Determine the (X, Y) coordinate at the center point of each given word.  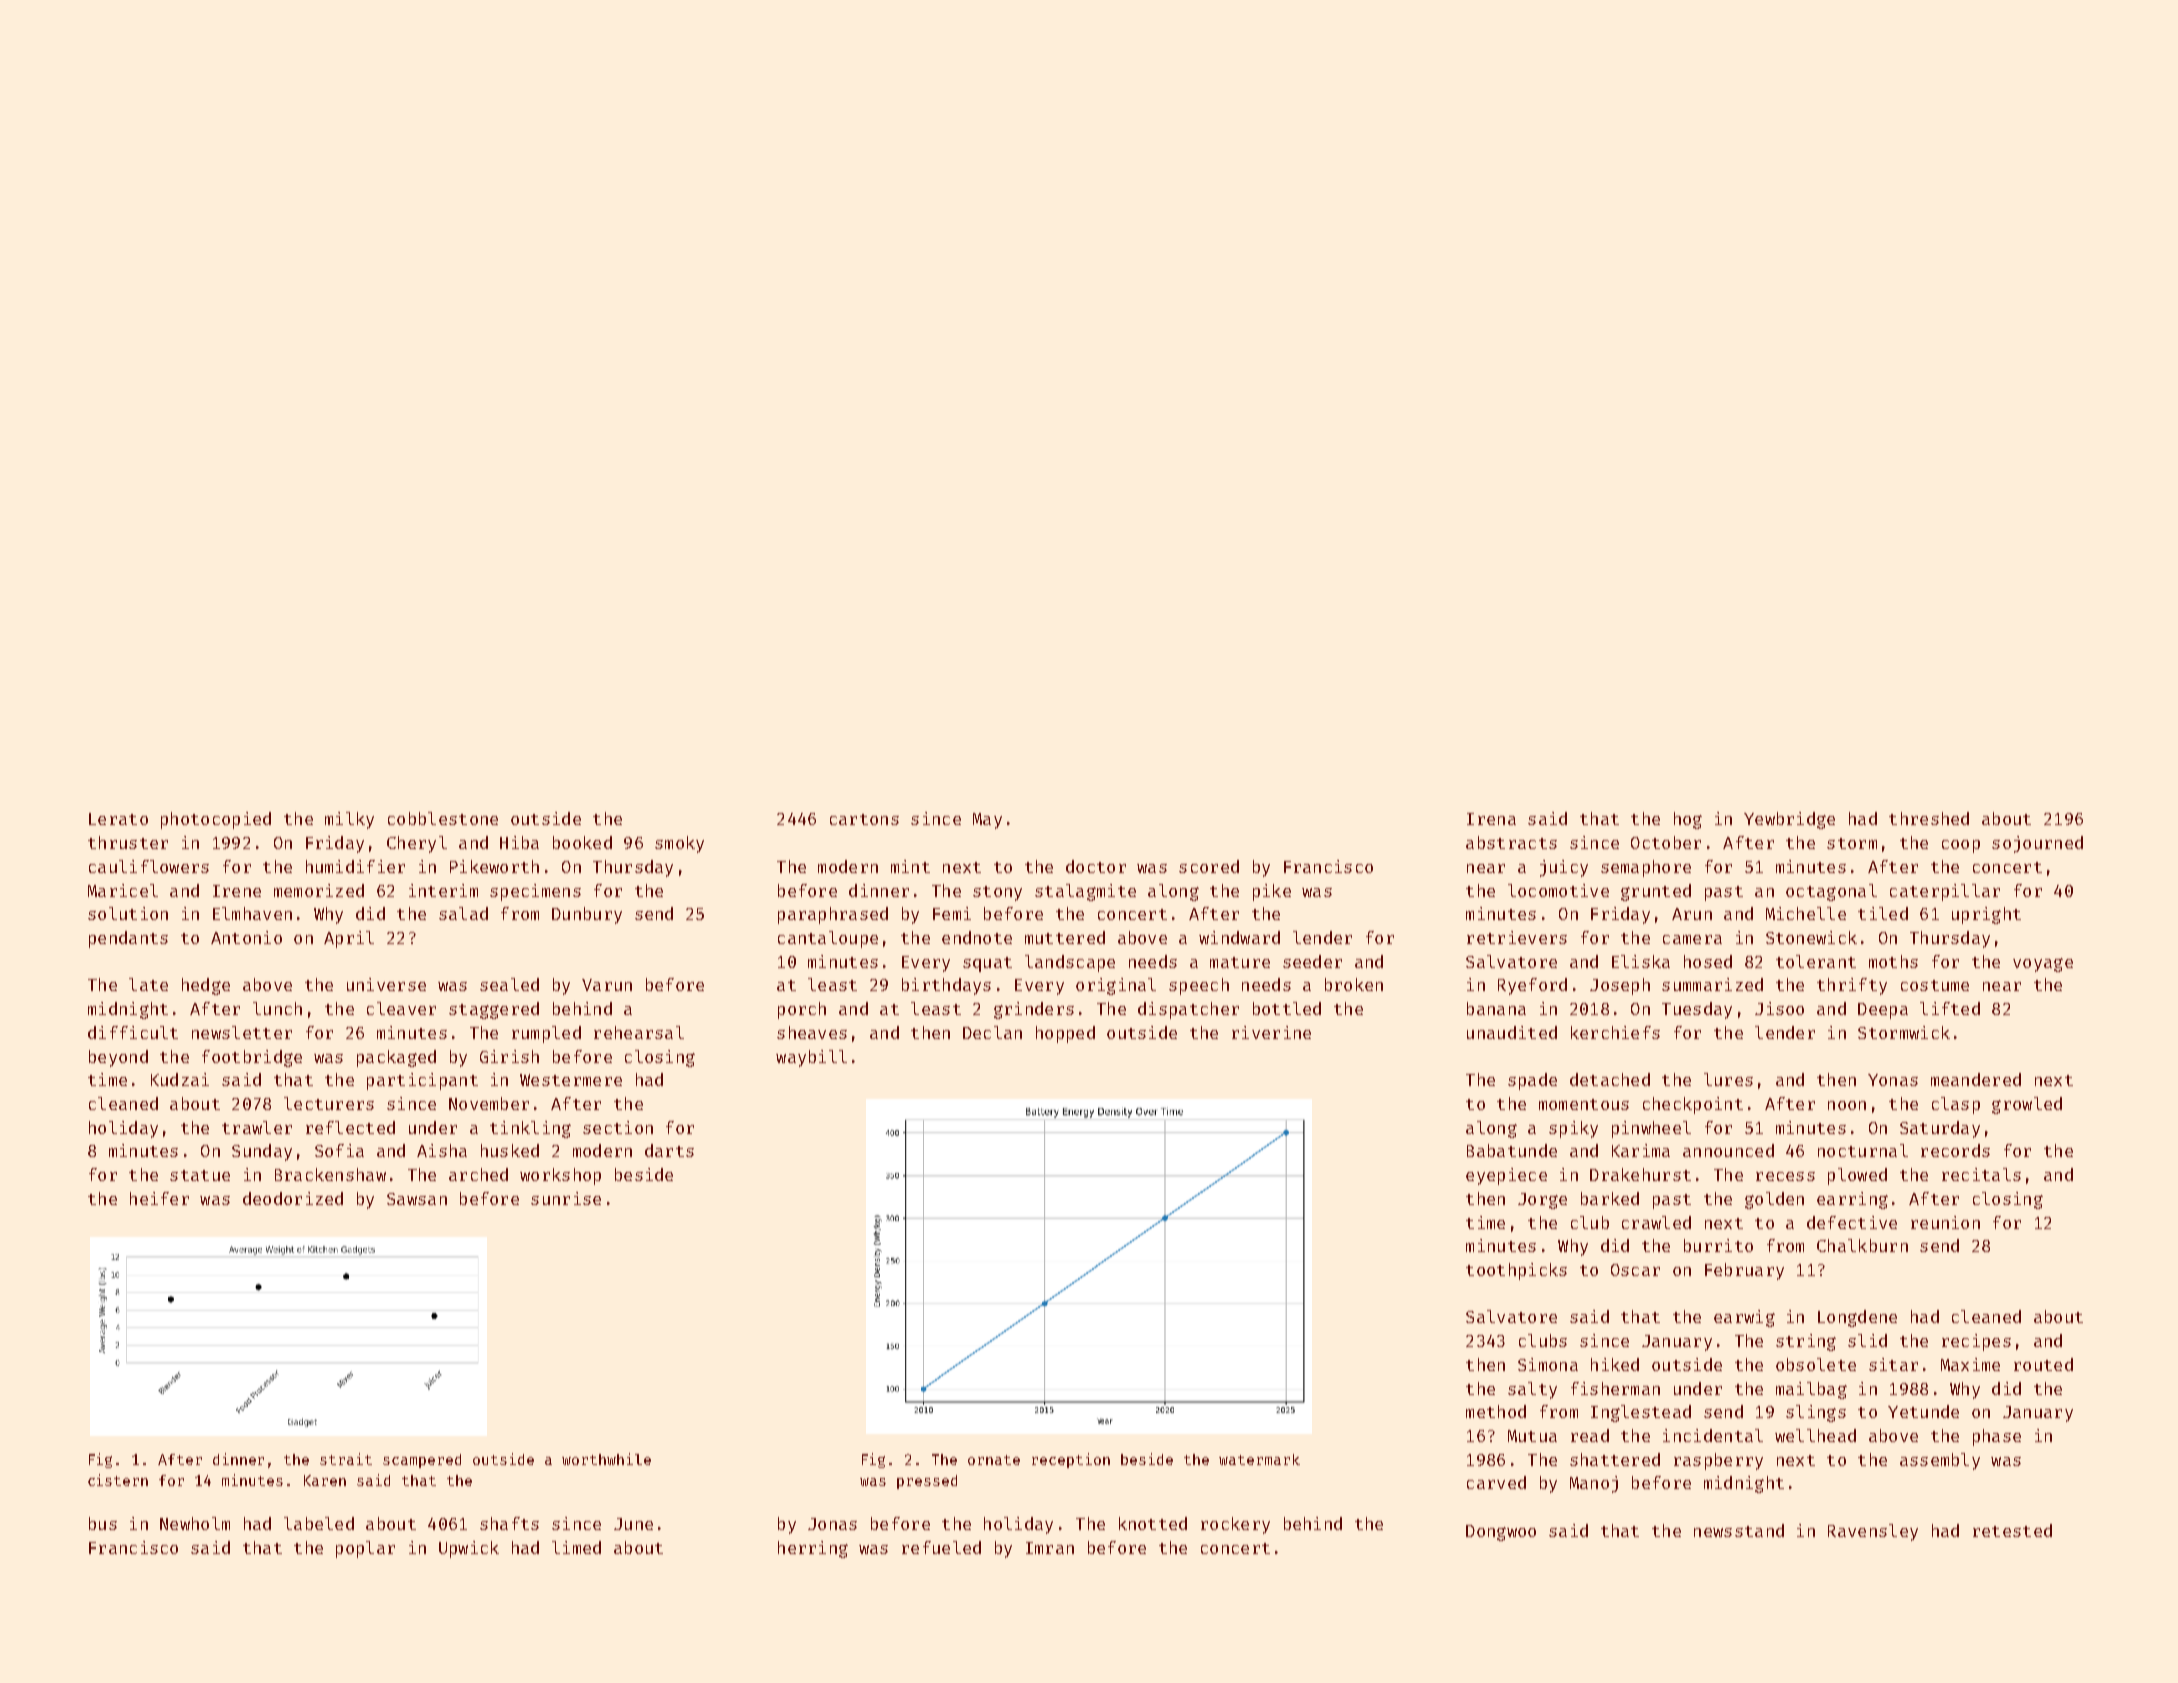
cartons (864, 819)
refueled (941, 1547)
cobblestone (443, 818)
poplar (365, 1549)
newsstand (1739, 1530)
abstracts (1511, 842)
